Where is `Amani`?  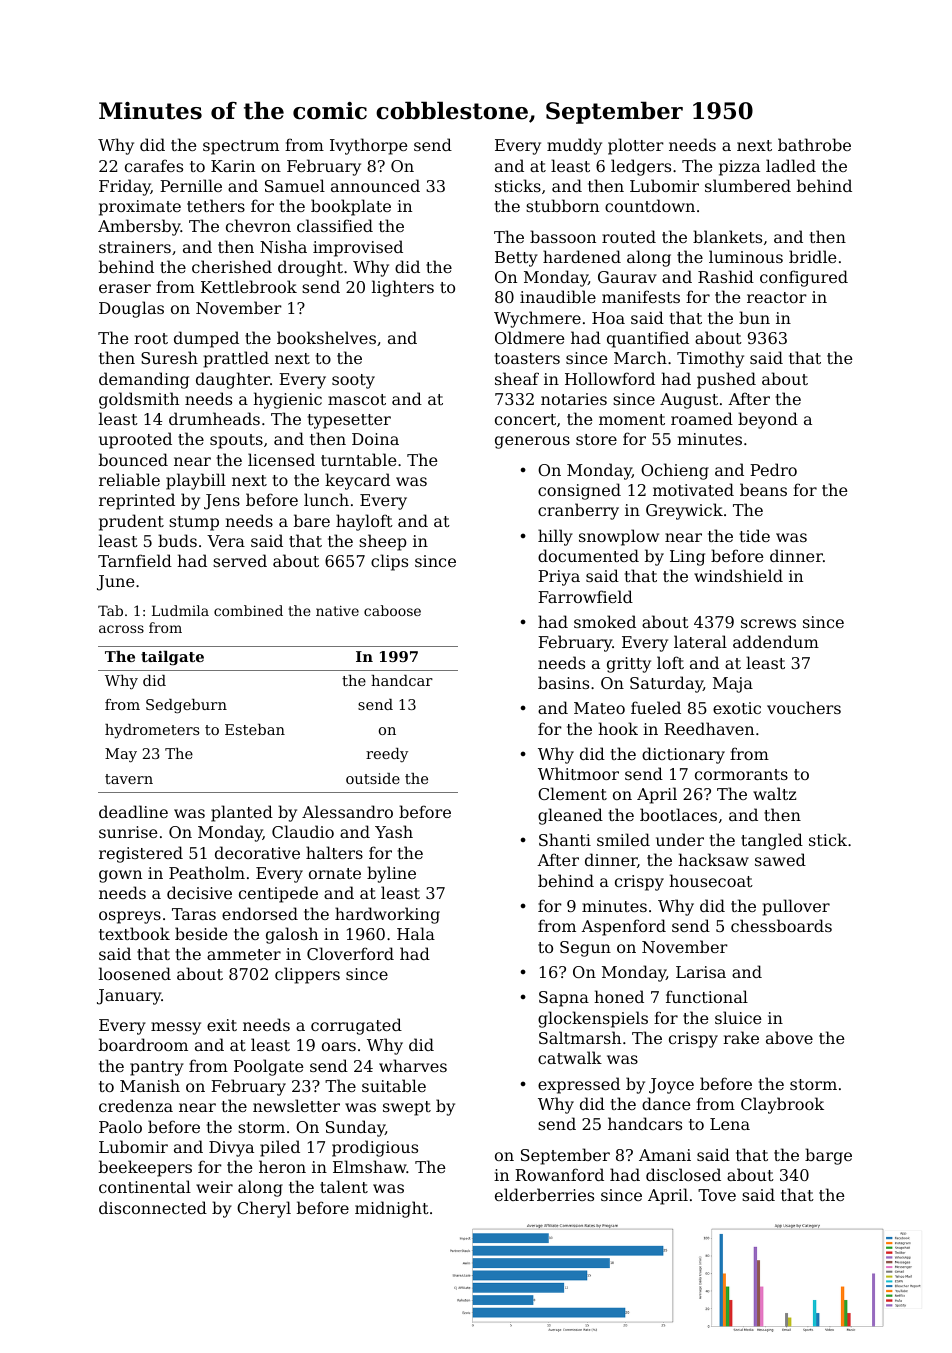 Amani is located at coordinates (665, 1155).
